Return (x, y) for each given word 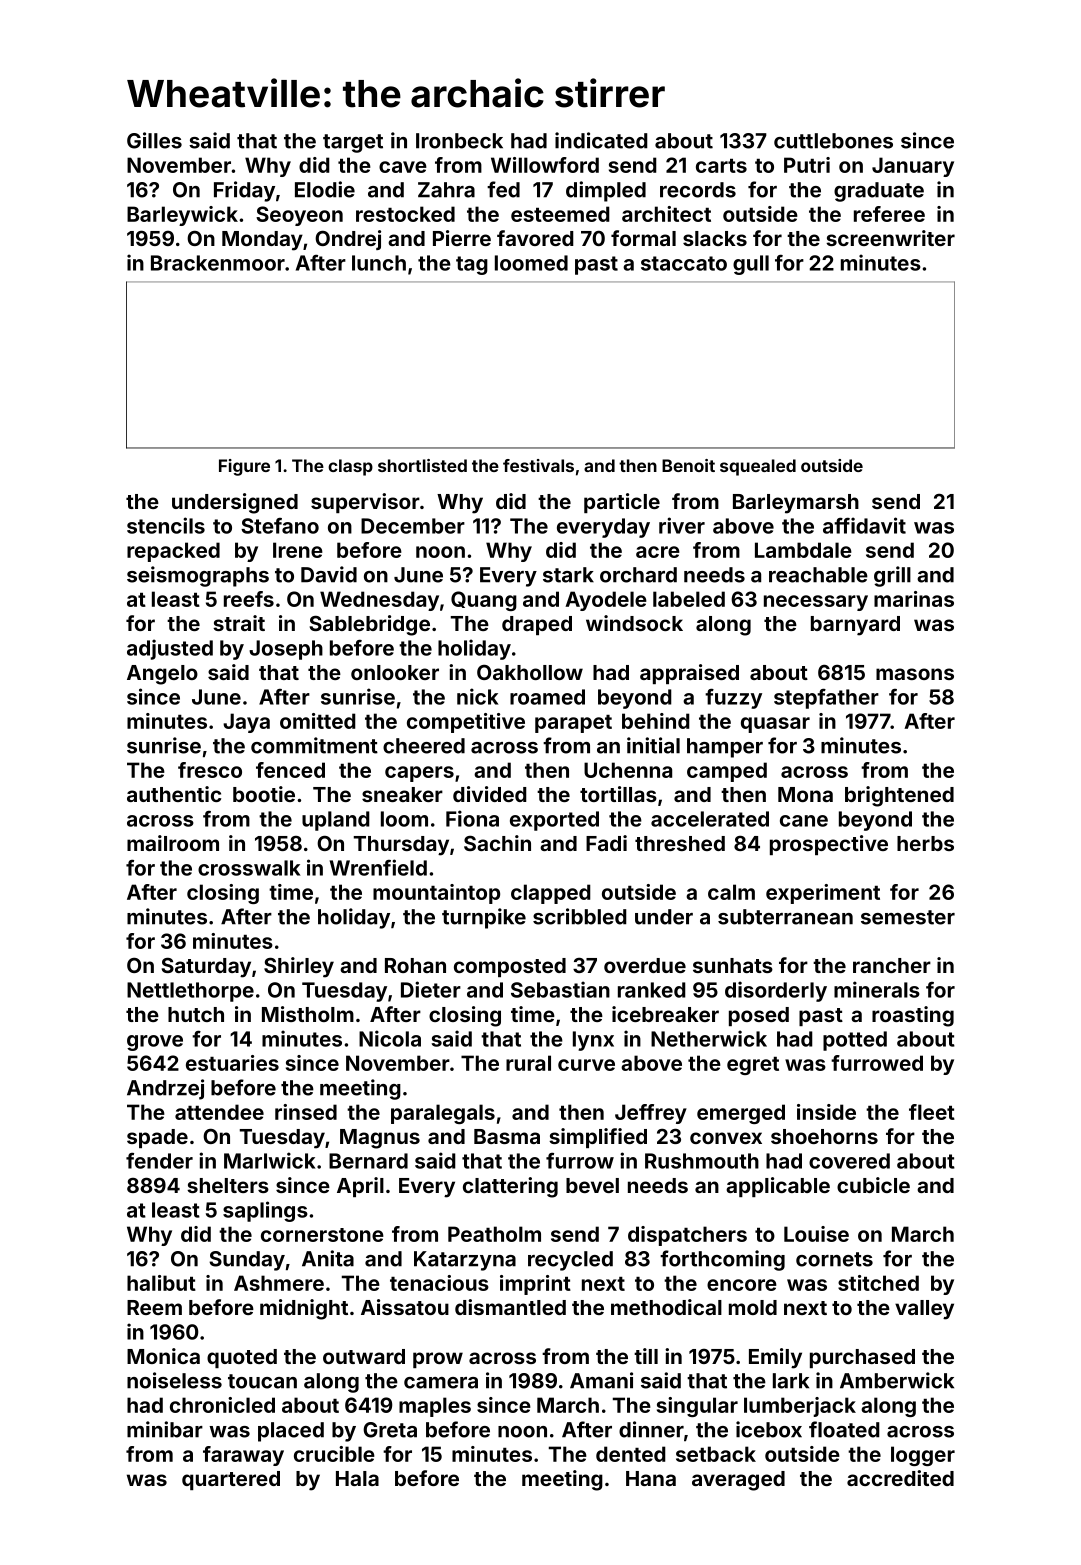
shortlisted (422, 465)
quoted (242, 1358)
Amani (601, 1380)
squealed (758, 467)
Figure (244, 467)
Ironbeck (459, 141)
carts (721, 166)
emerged (741, 1114)
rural (528, 1063)
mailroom (173, 843)
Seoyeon (299, 216)
